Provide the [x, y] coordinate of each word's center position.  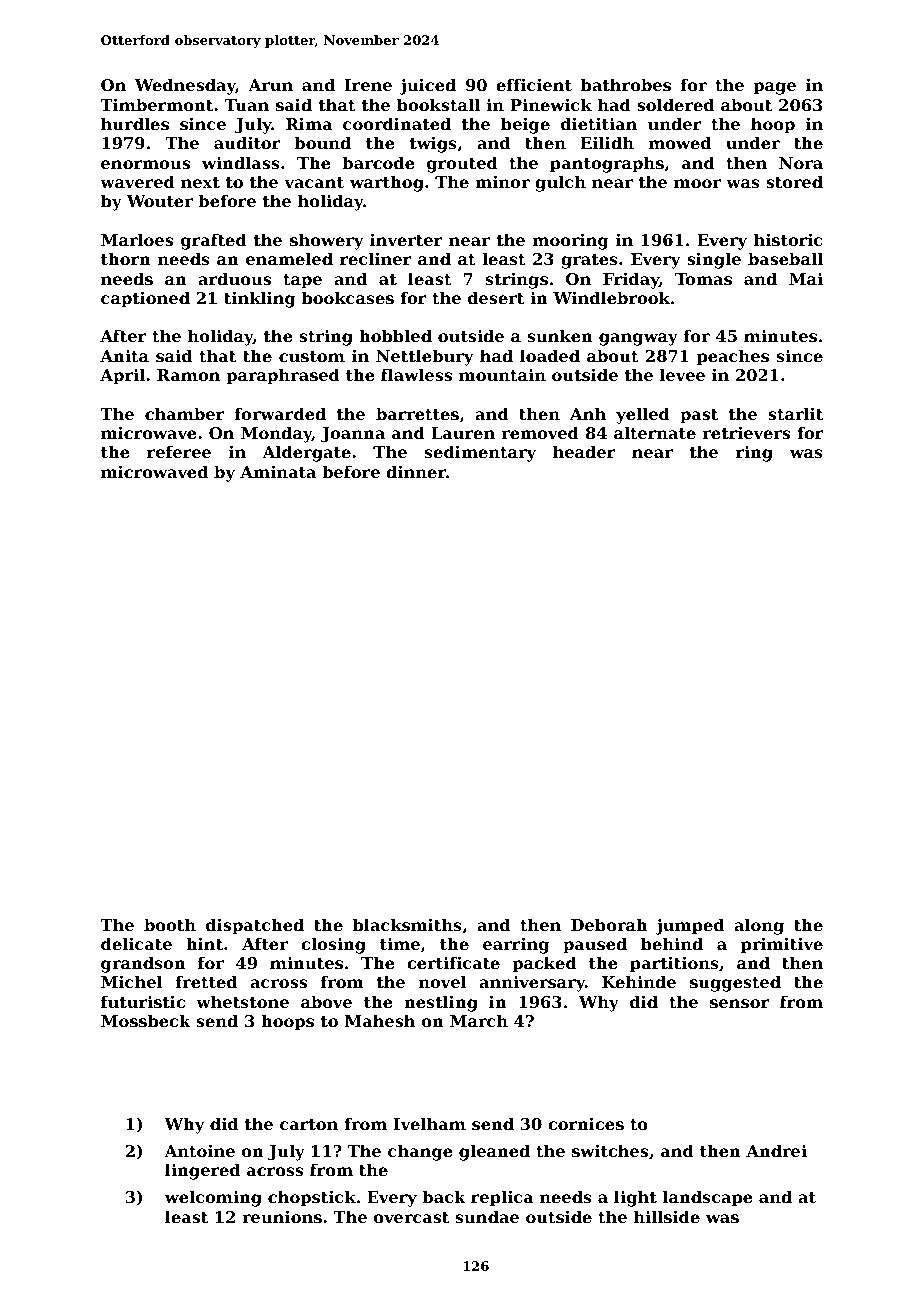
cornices [586, 1123]
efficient [534, 84]
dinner [416, 471]
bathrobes [626, 84]
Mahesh [380, 1020]
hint [204, 943]
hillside [667, 1216]
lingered [202, 1171]
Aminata [278, 471]
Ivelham [430, 1123]
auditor [247, 142]
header [584, 451]
